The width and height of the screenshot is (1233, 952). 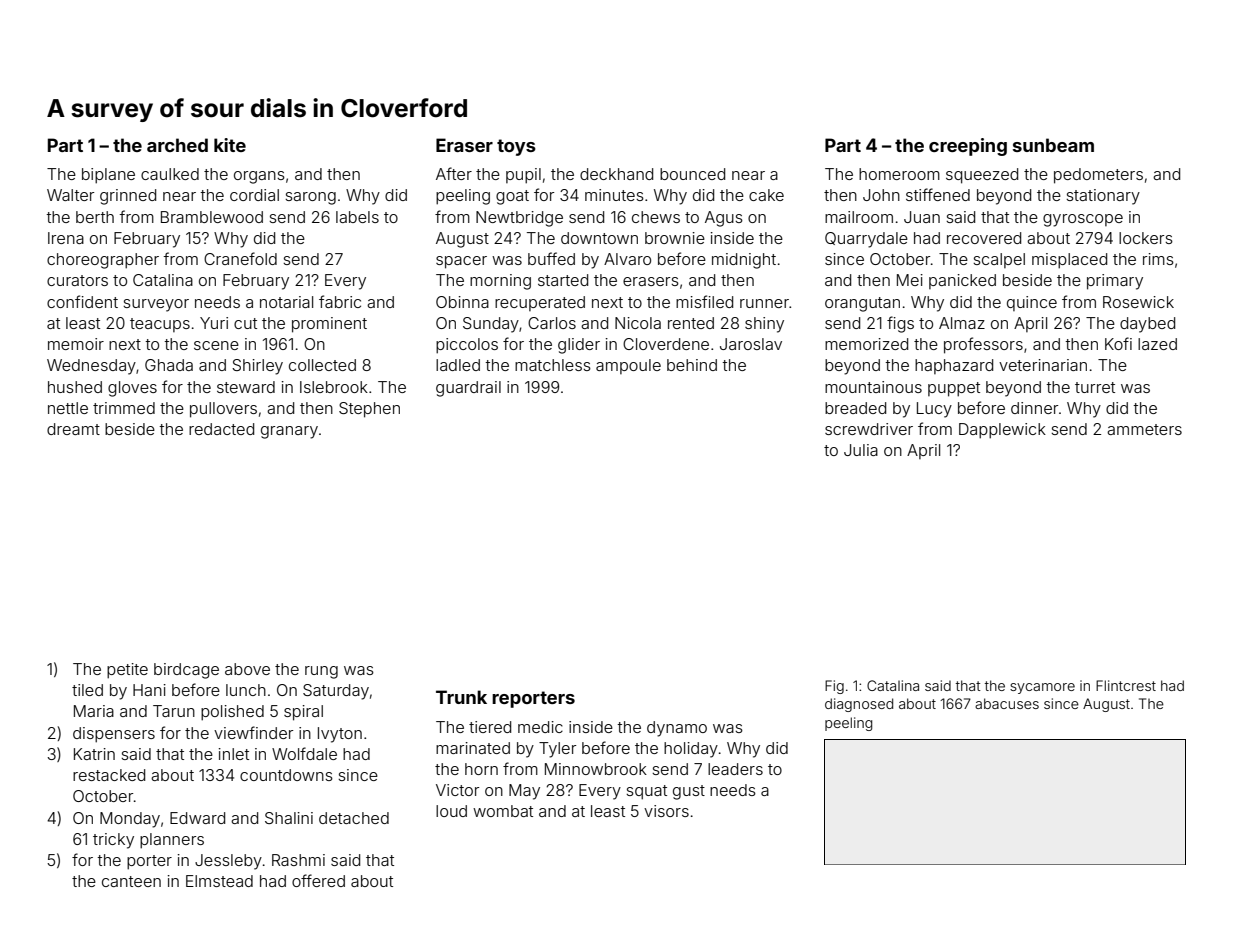 I want to click on creeping, so click(x=968, y=147).
